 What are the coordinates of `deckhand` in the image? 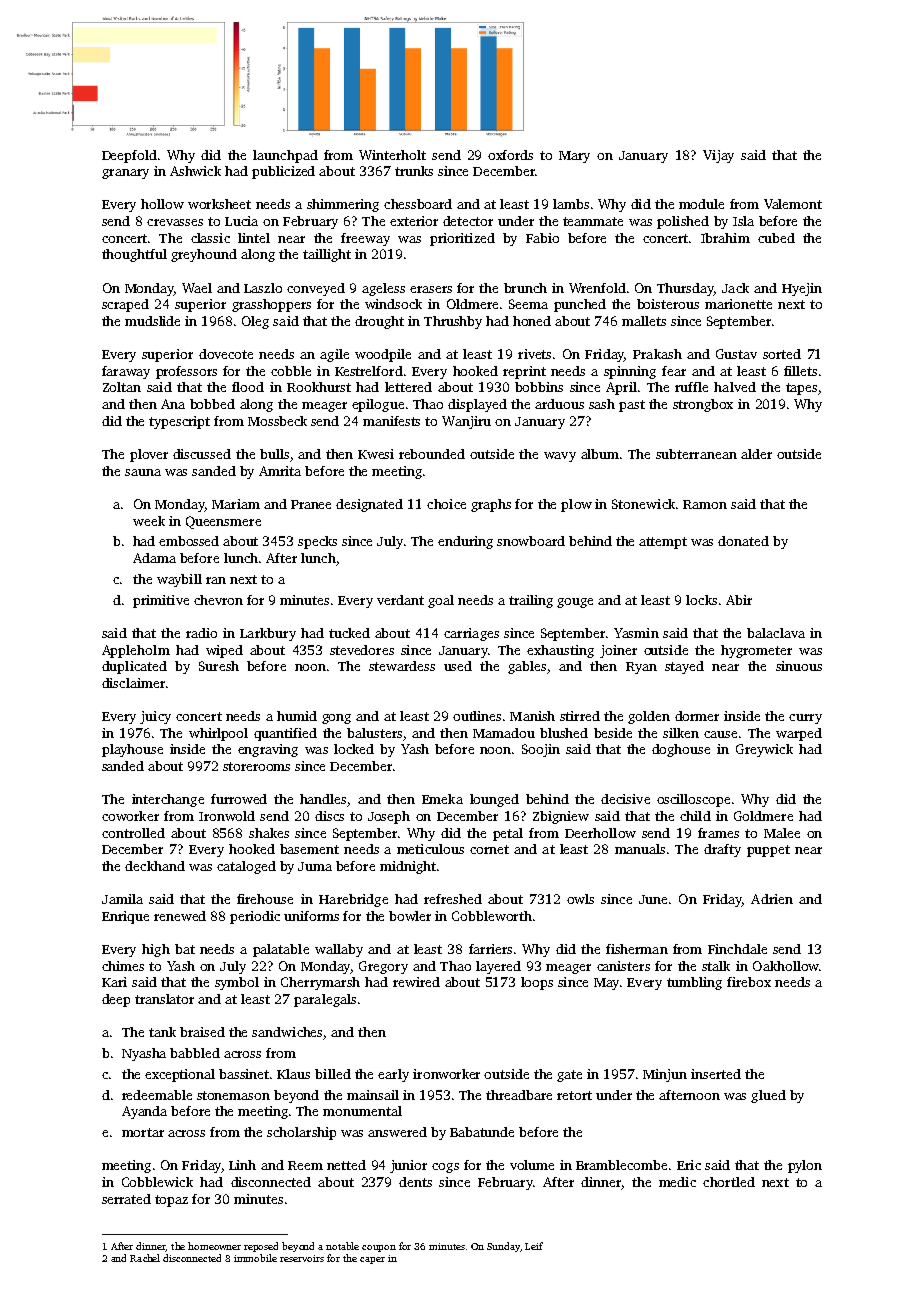 It's located at (155, 866).
